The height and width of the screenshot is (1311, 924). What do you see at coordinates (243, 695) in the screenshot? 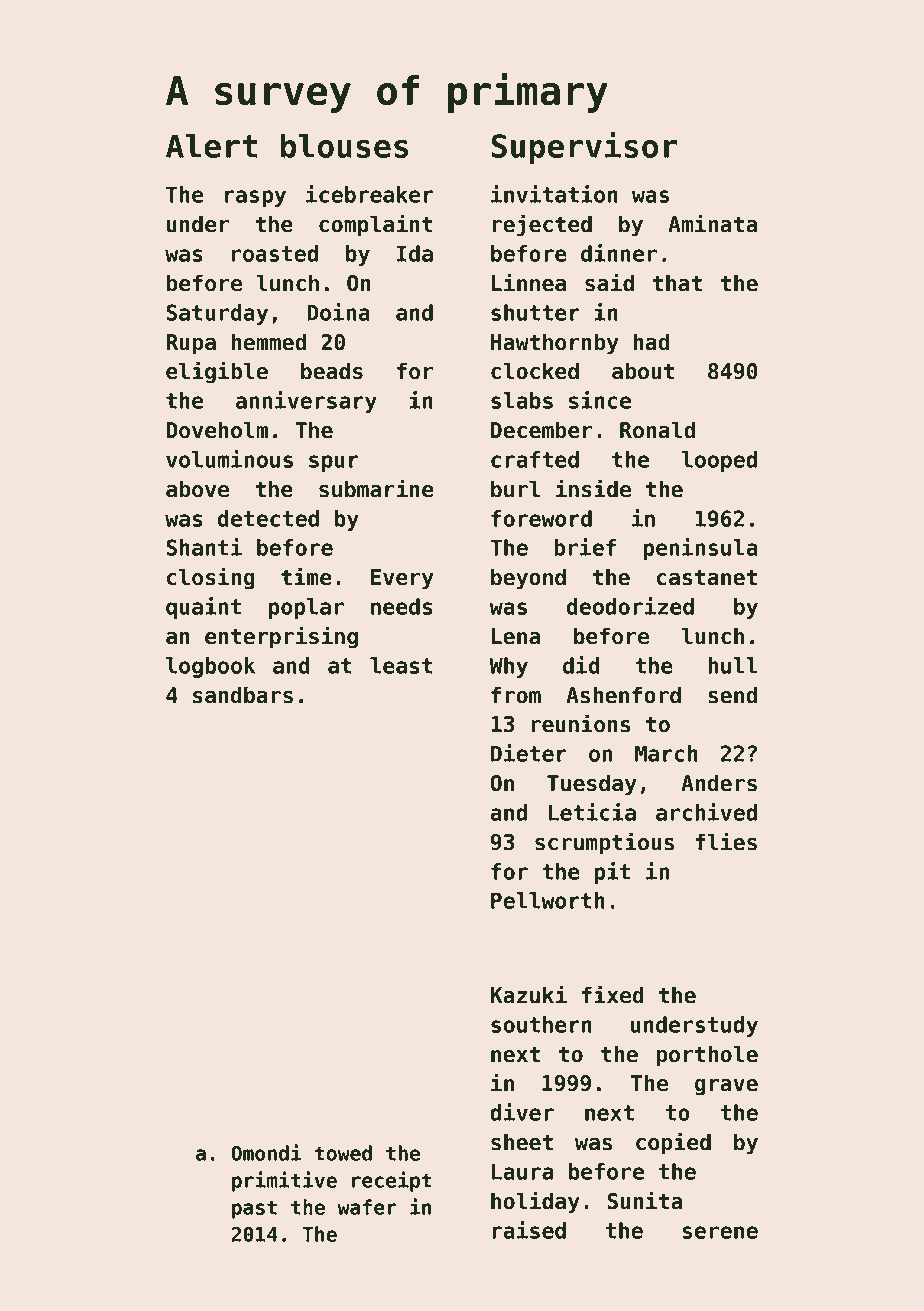
I see `sandbars` at bounding box center [243, 695].
